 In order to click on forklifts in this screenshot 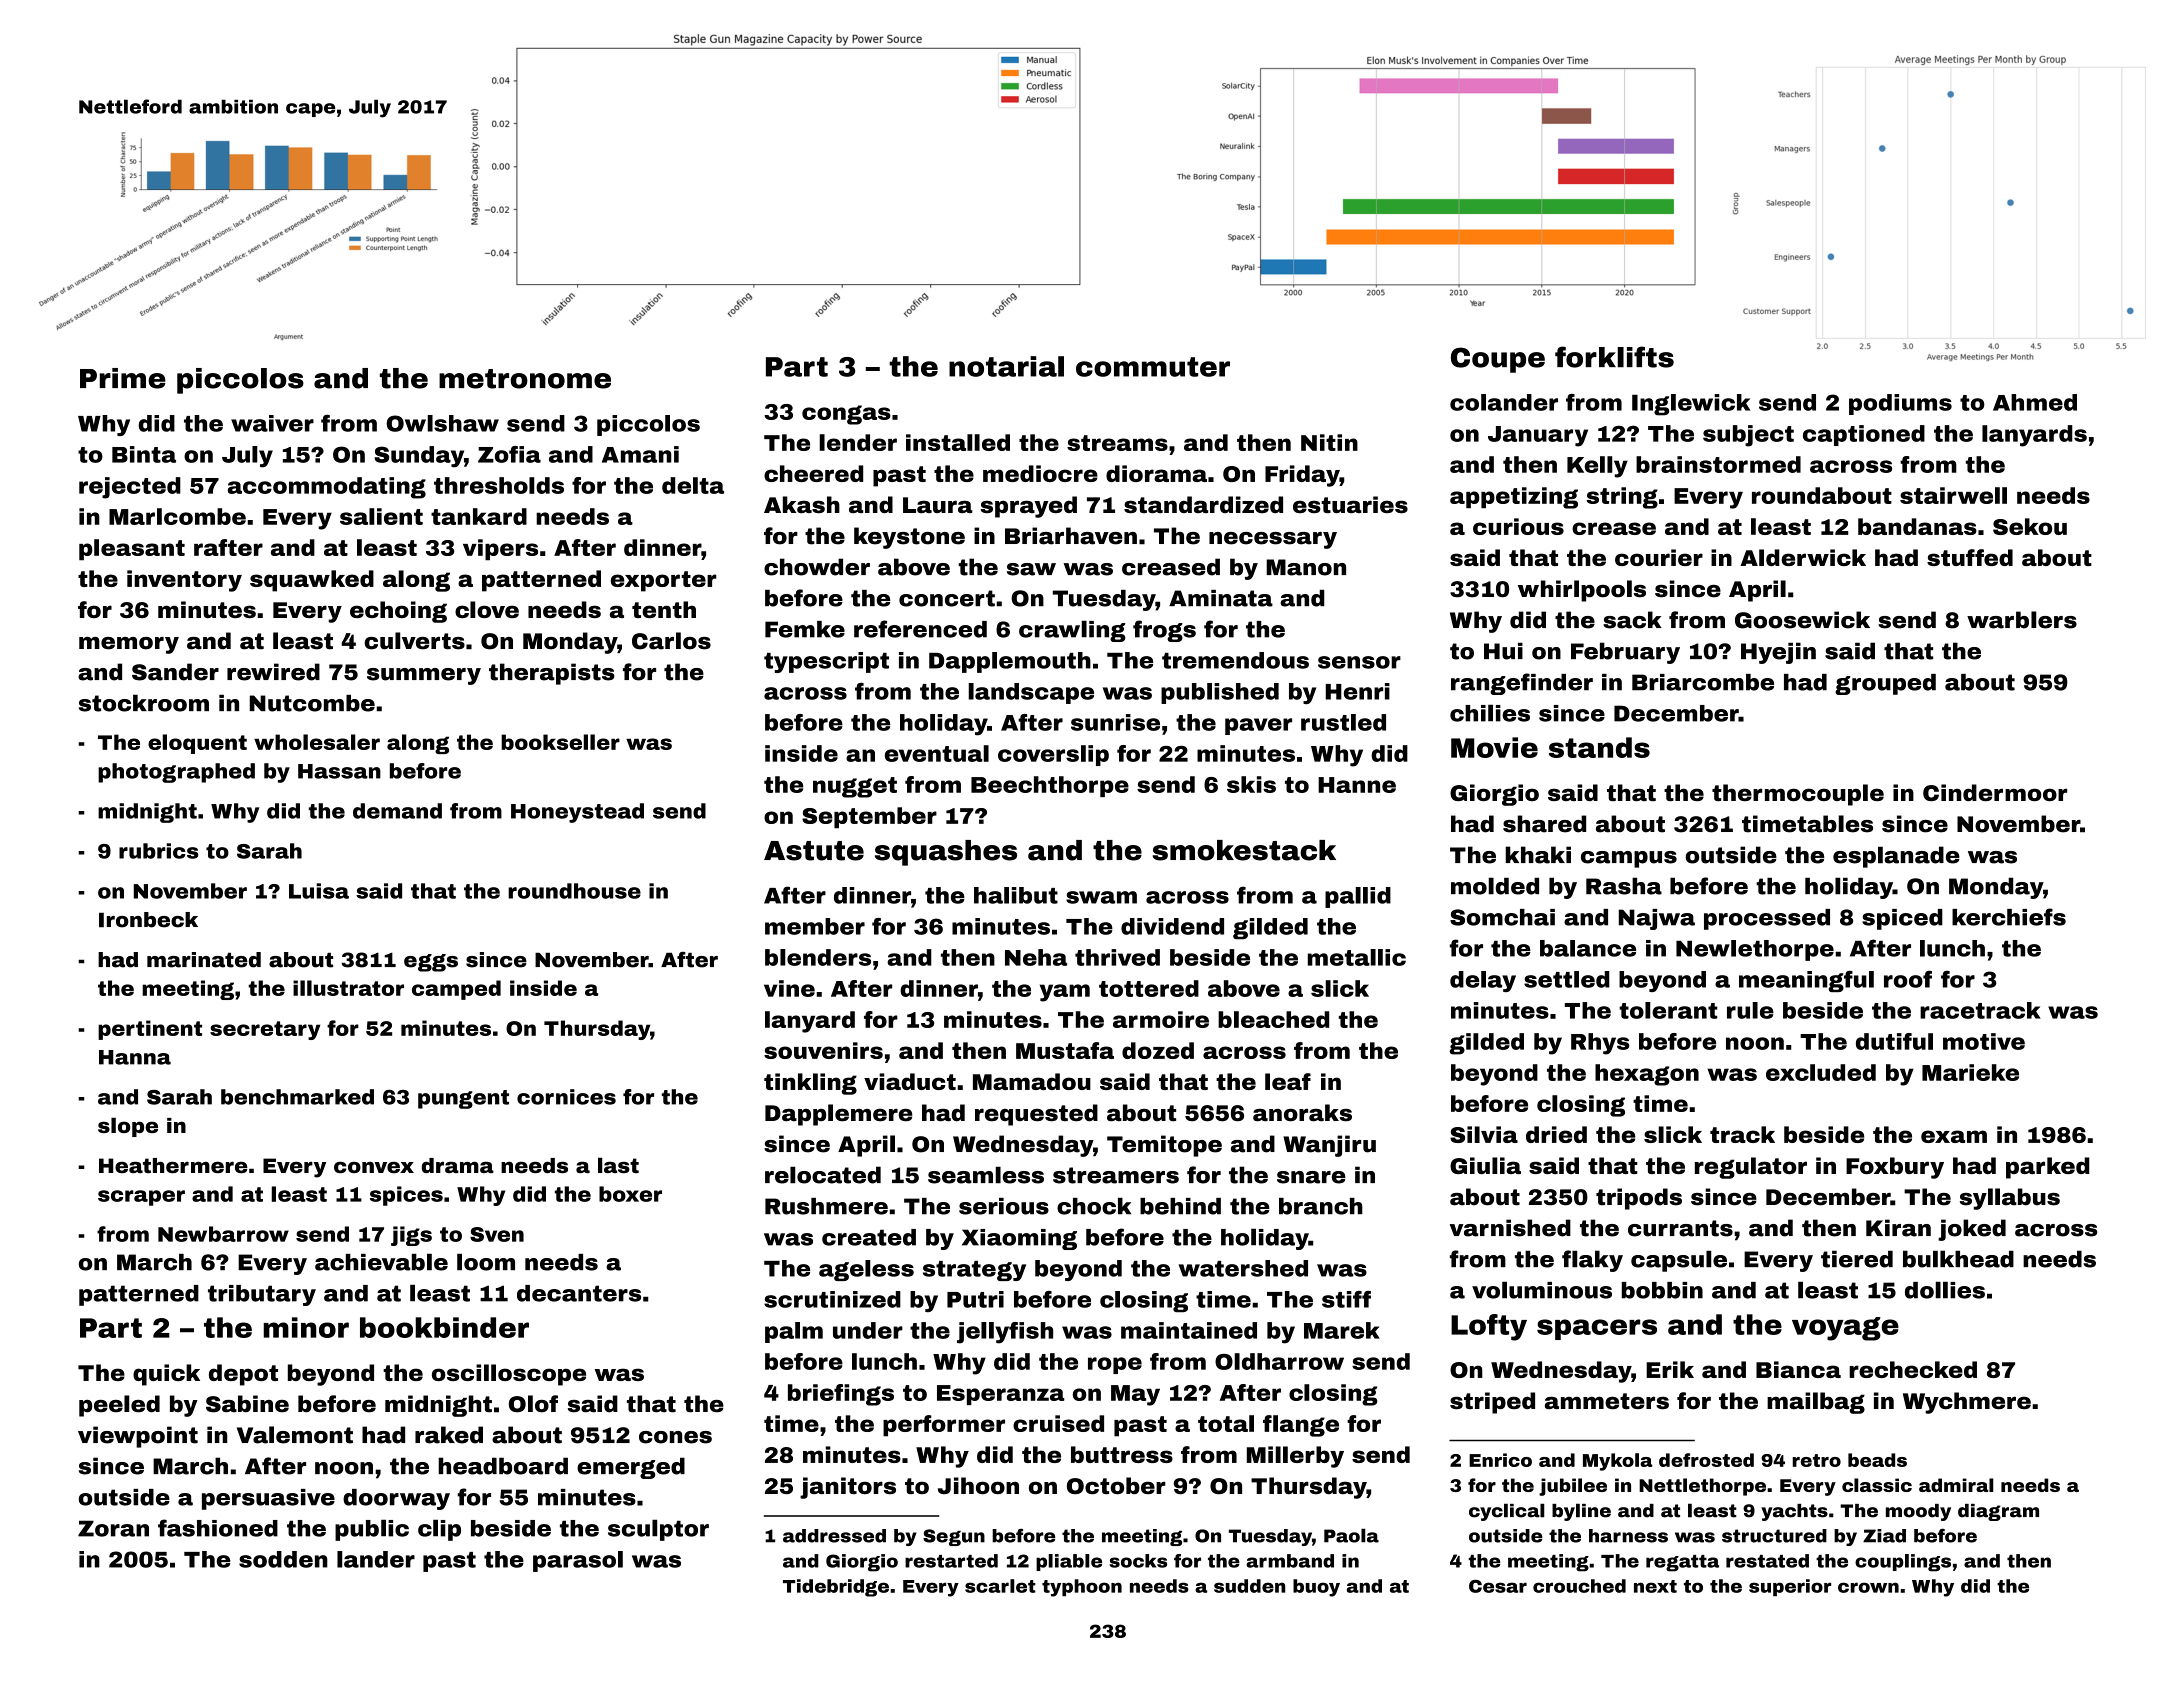, I will do `click(1614, 357)`.
